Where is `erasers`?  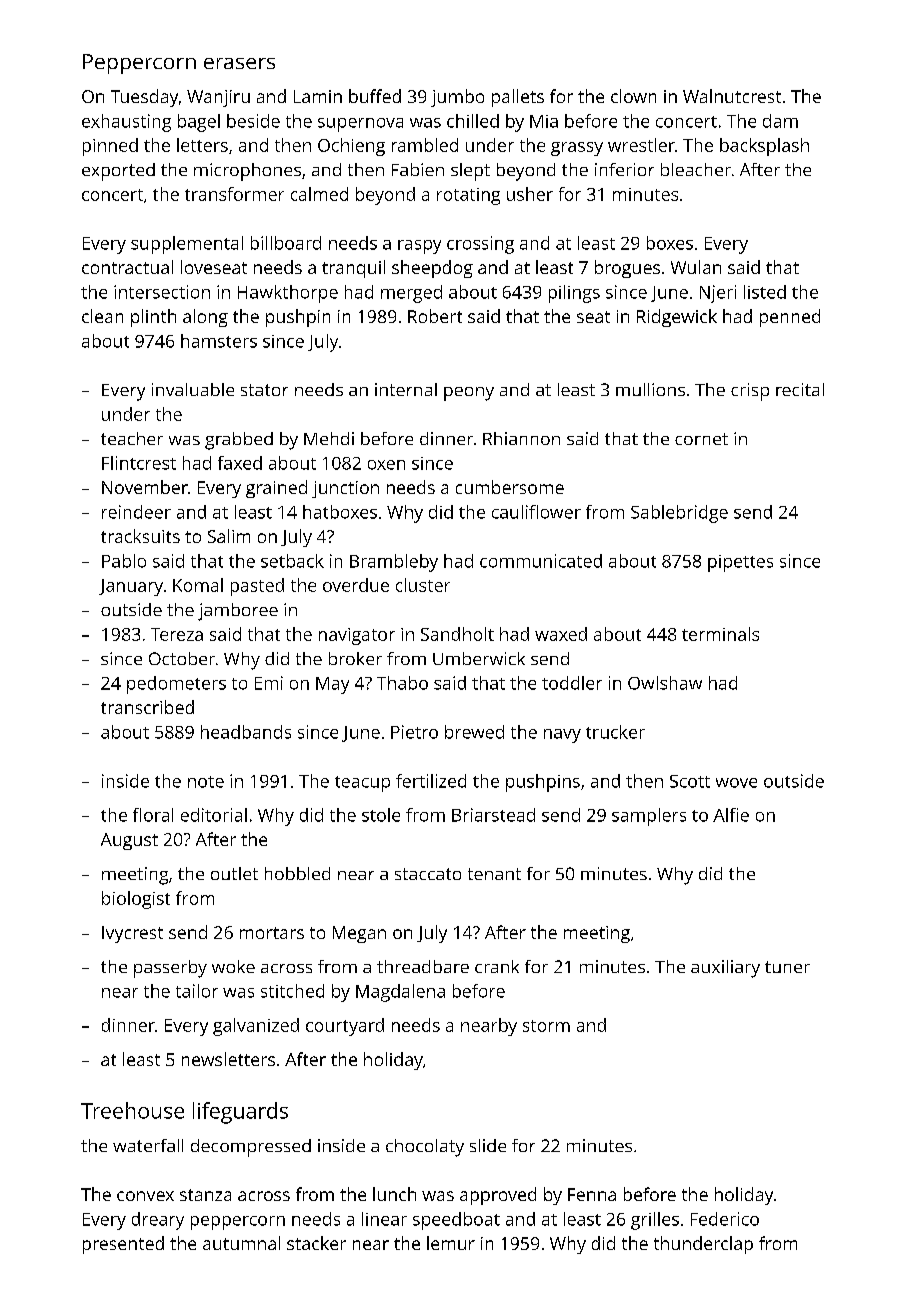
erasers is located at coordinates (239, 63).
